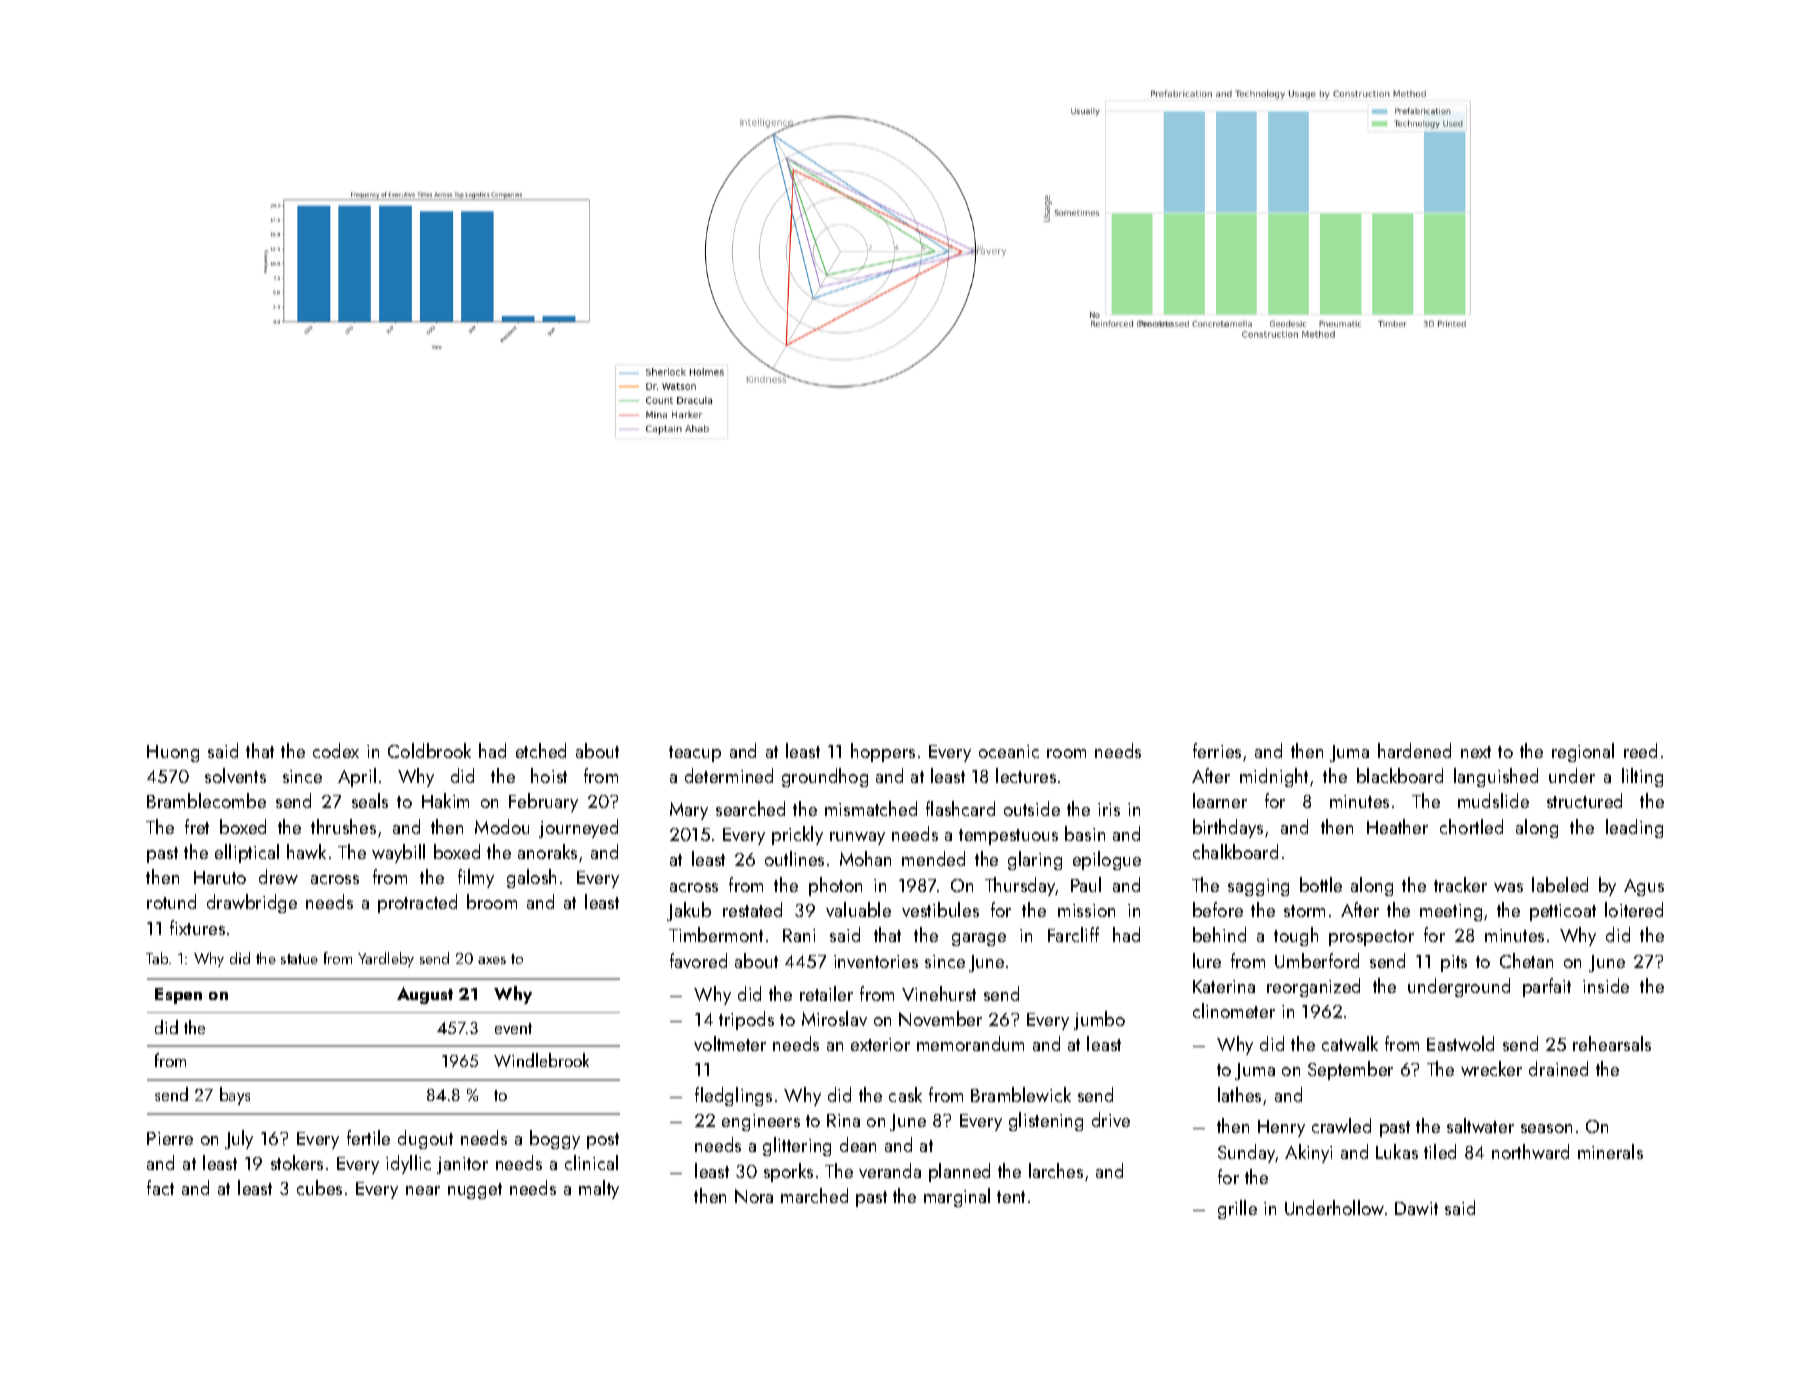 This screenshot has height=1400, width=1812. Describe the element at coordinates (1111, 1119) in the screenshot. I see `drive` at that location.
